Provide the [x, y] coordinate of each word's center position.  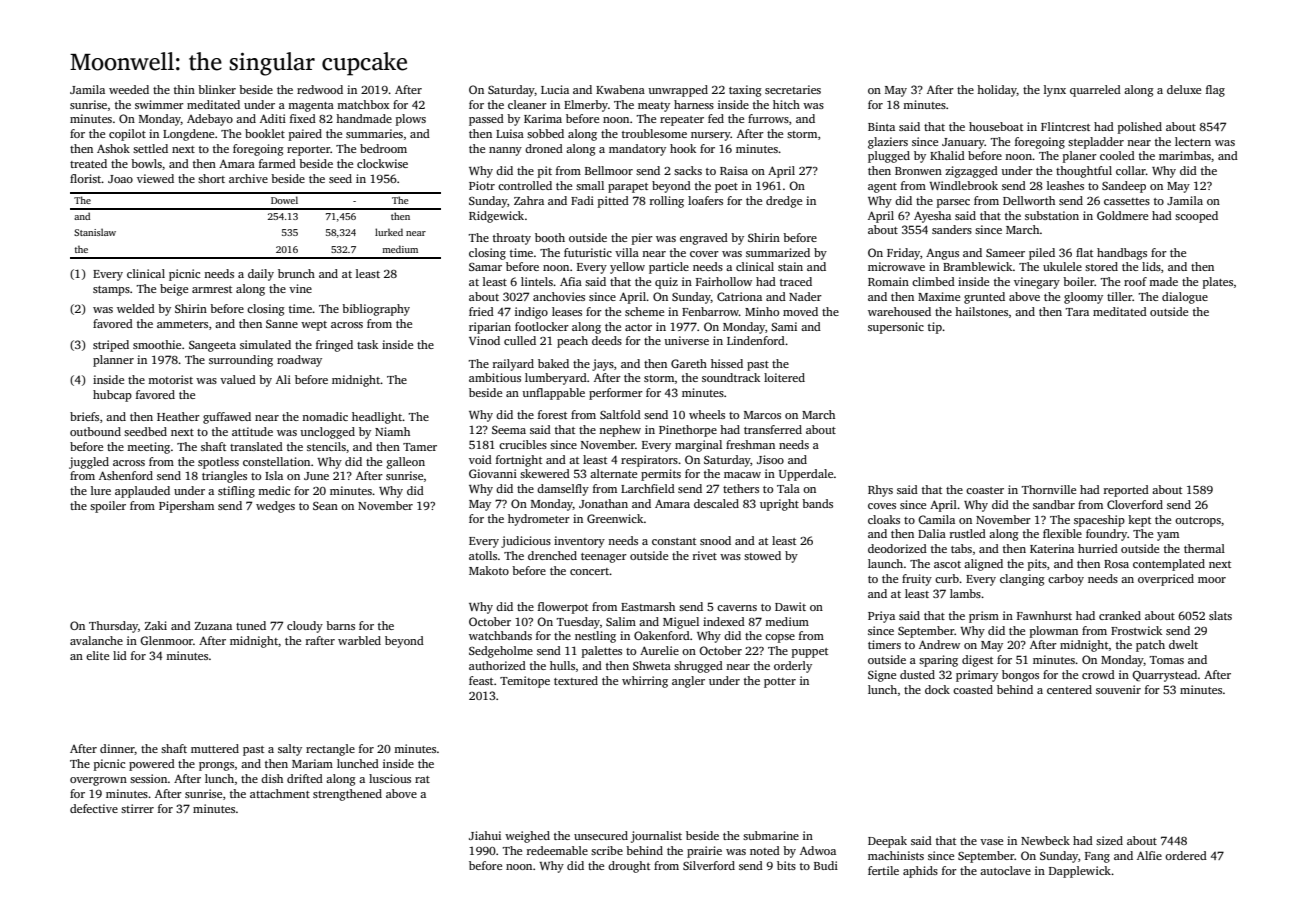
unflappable [553, 394]
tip [935, 328]
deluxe [1184, 89]
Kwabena [620, 89]
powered [152, 765]
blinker [217, 89]
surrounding [241, 361]
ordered [1186, 855]
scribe [607, 850]
